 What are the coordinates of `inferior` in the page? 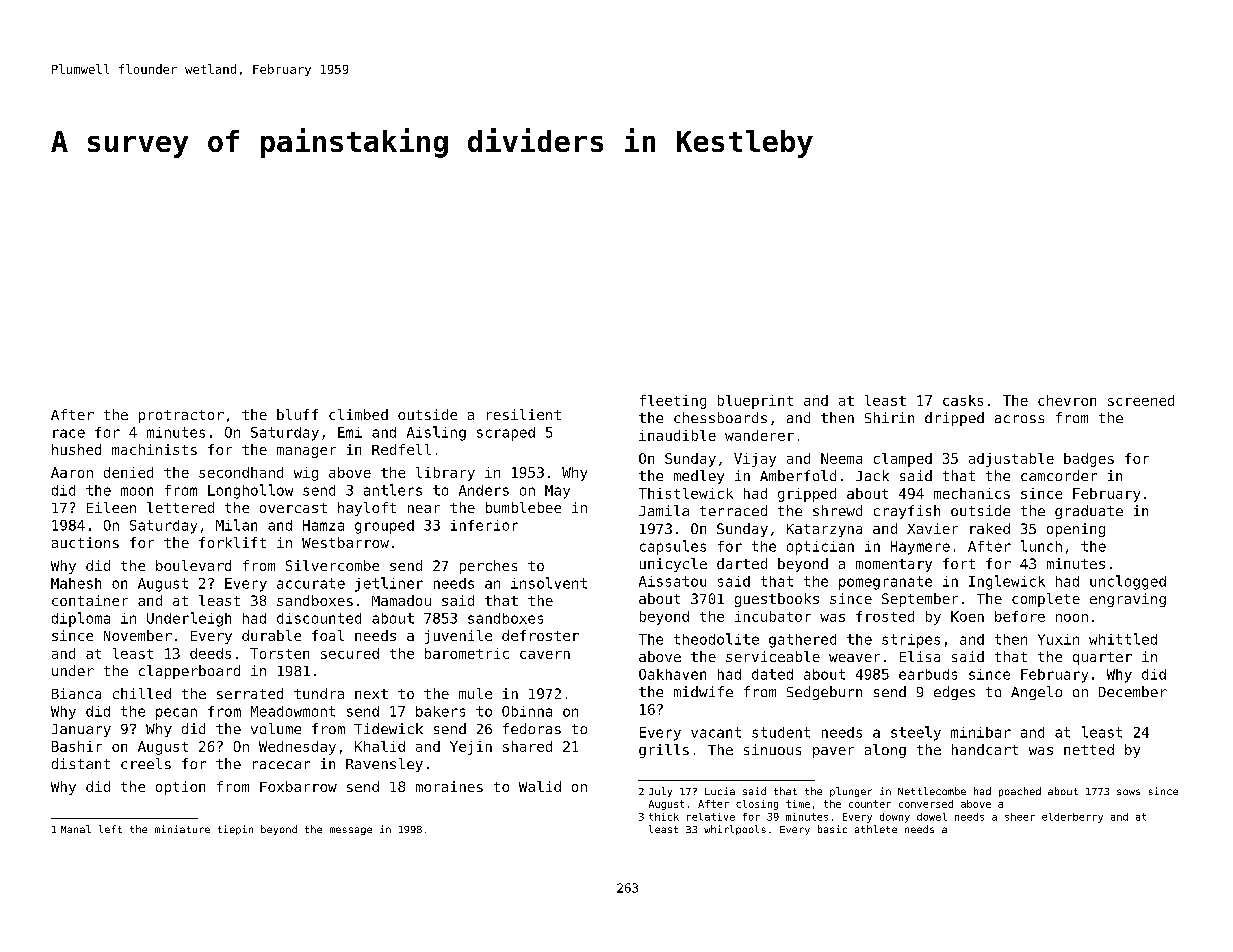 It's located at (484, 525).
